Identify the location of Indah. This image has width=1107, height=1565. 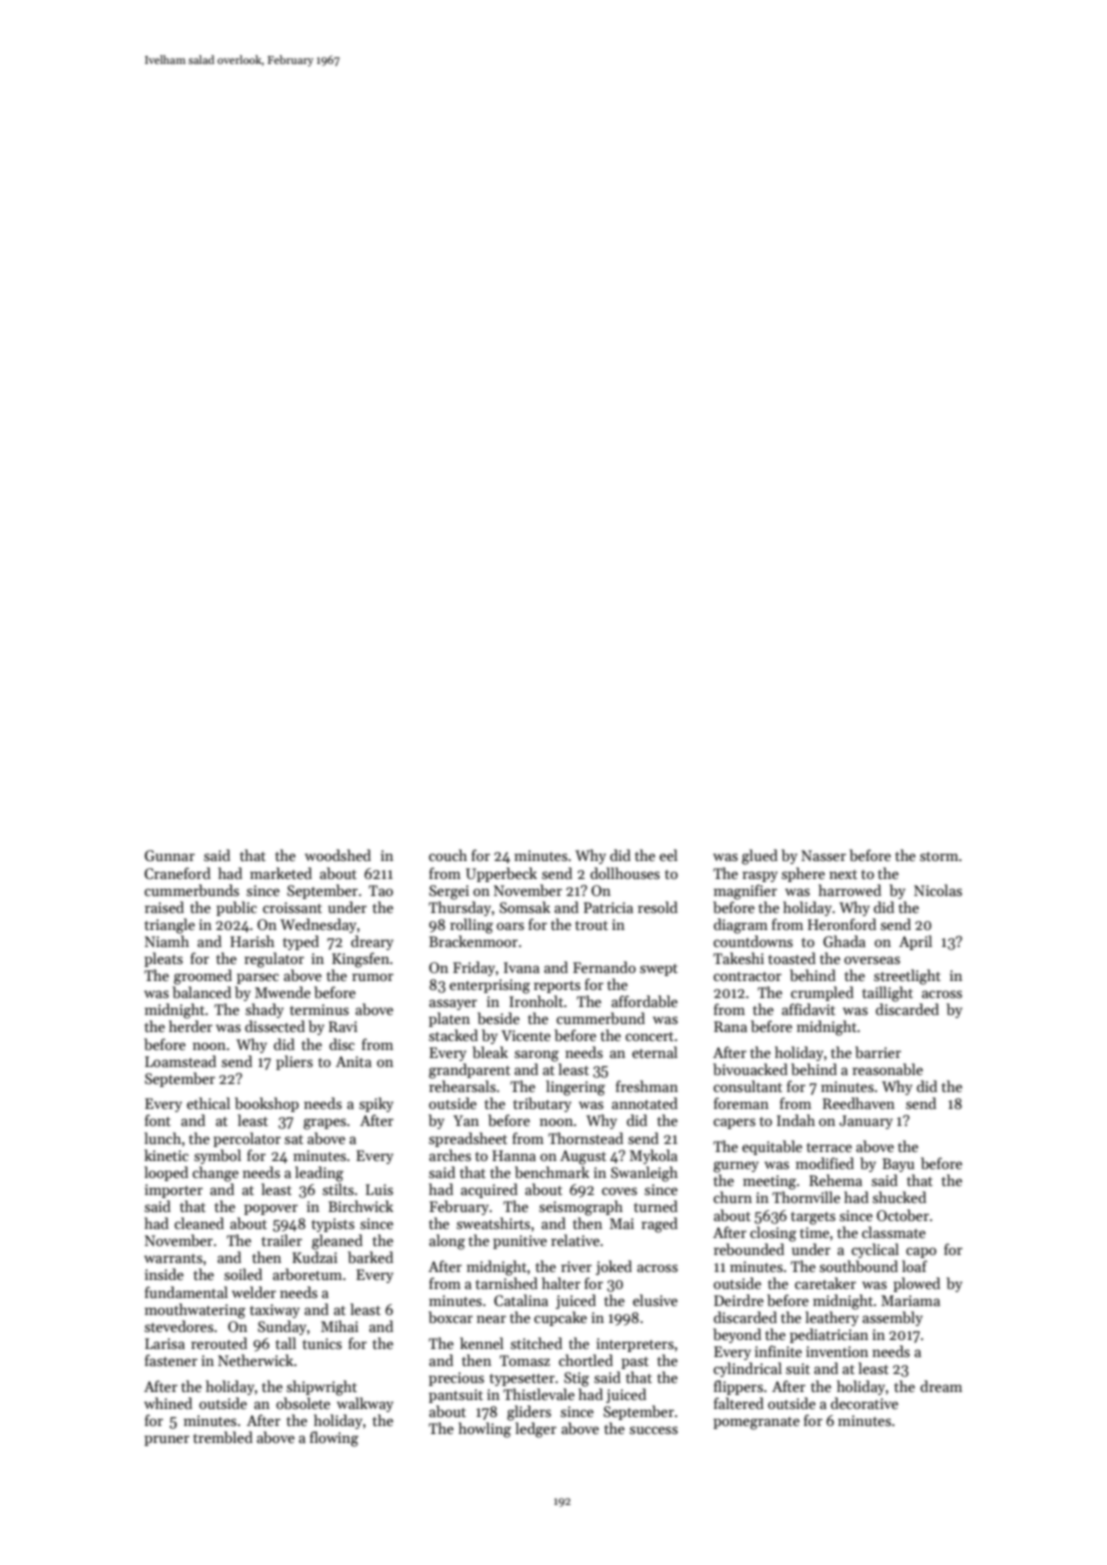
(796, 1120).
